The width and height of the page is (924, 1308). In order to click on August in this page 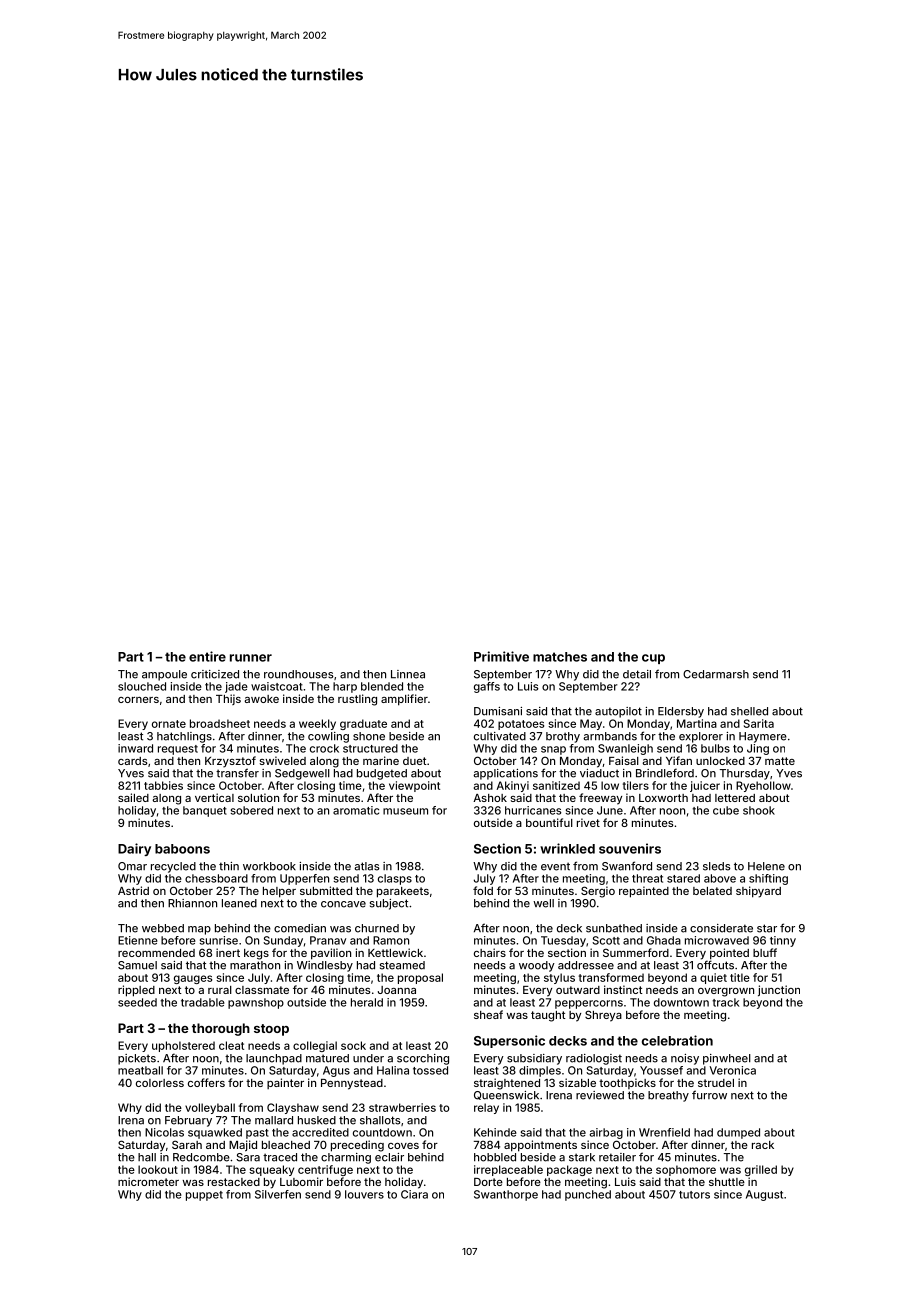, I will do `click(764, 1195)`.
